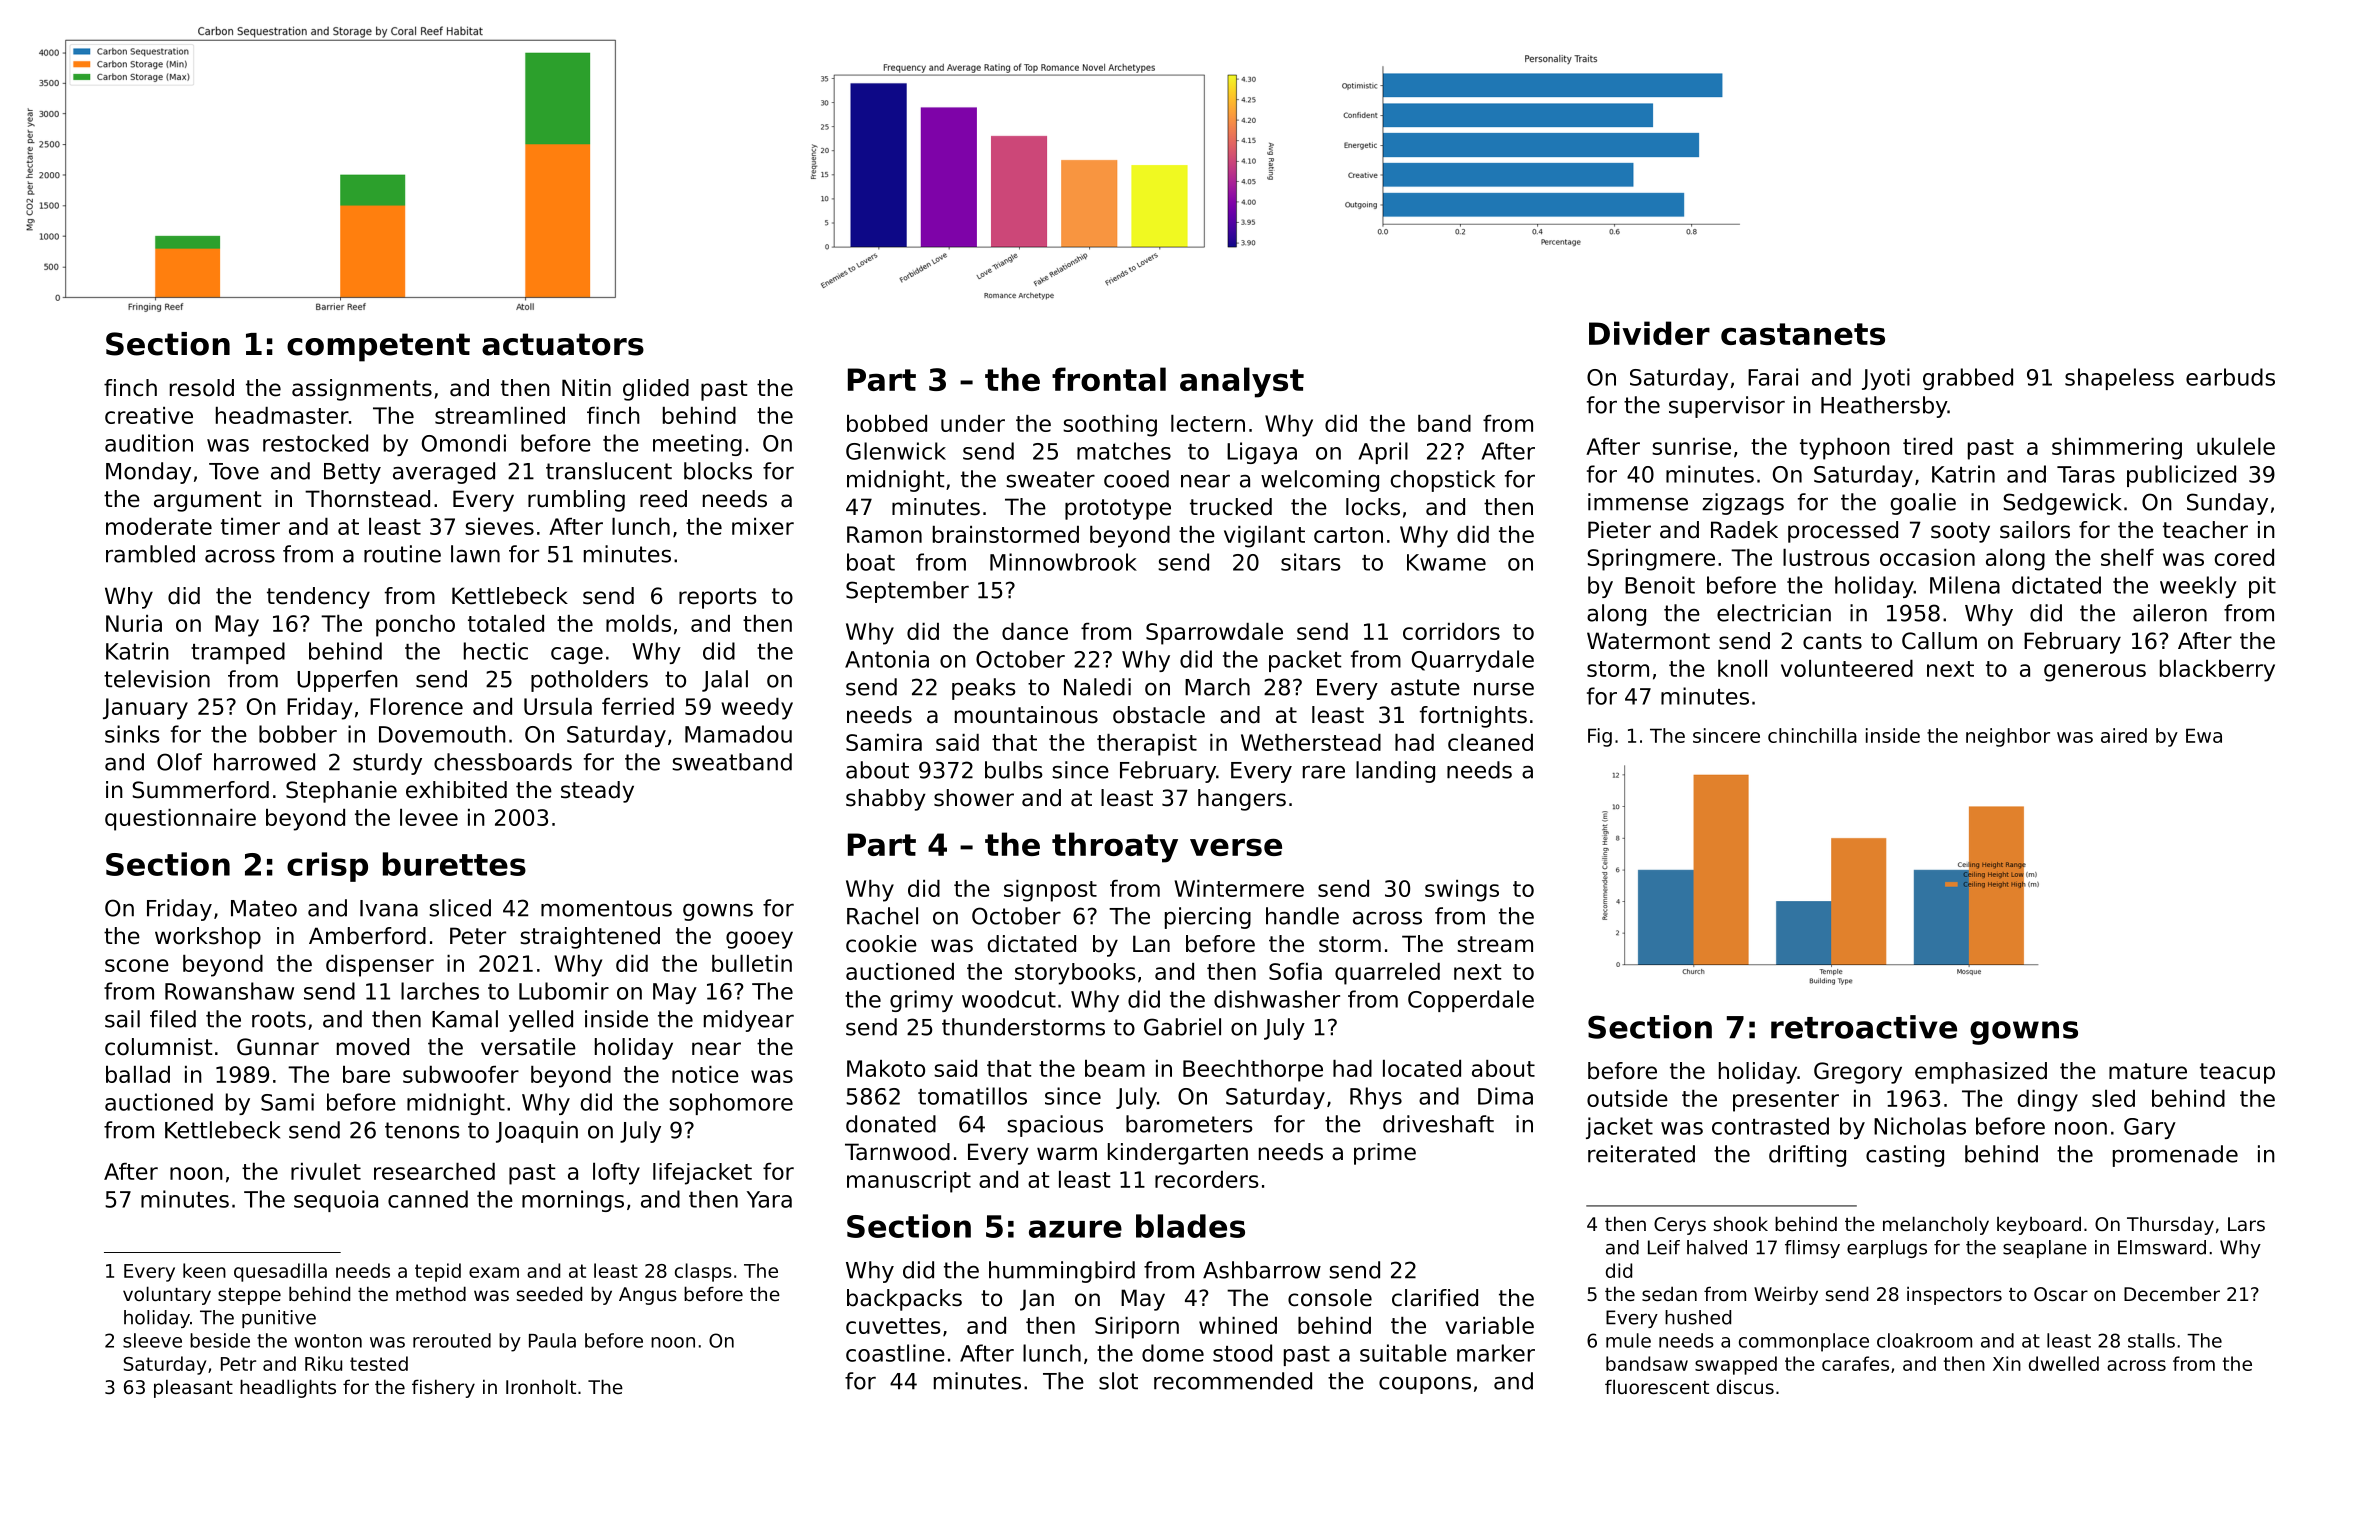 The image size is (2380, 1540). Describe the element at coordinates (1435, 1298) in the image. I see `clarified` at that location.
